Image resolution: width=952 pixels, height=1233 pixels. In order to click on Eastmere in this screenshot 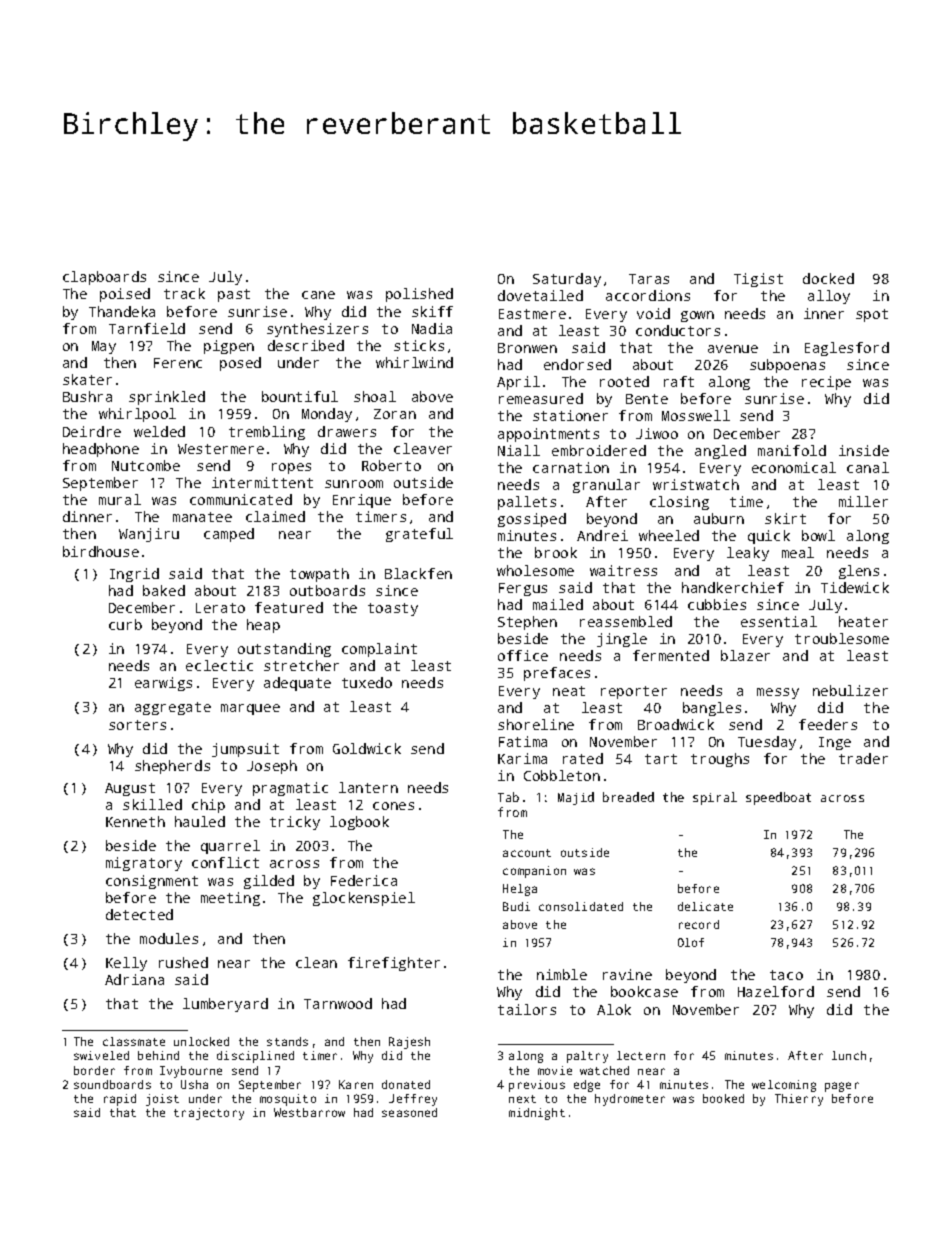, I will do `click(532, 314)`.
